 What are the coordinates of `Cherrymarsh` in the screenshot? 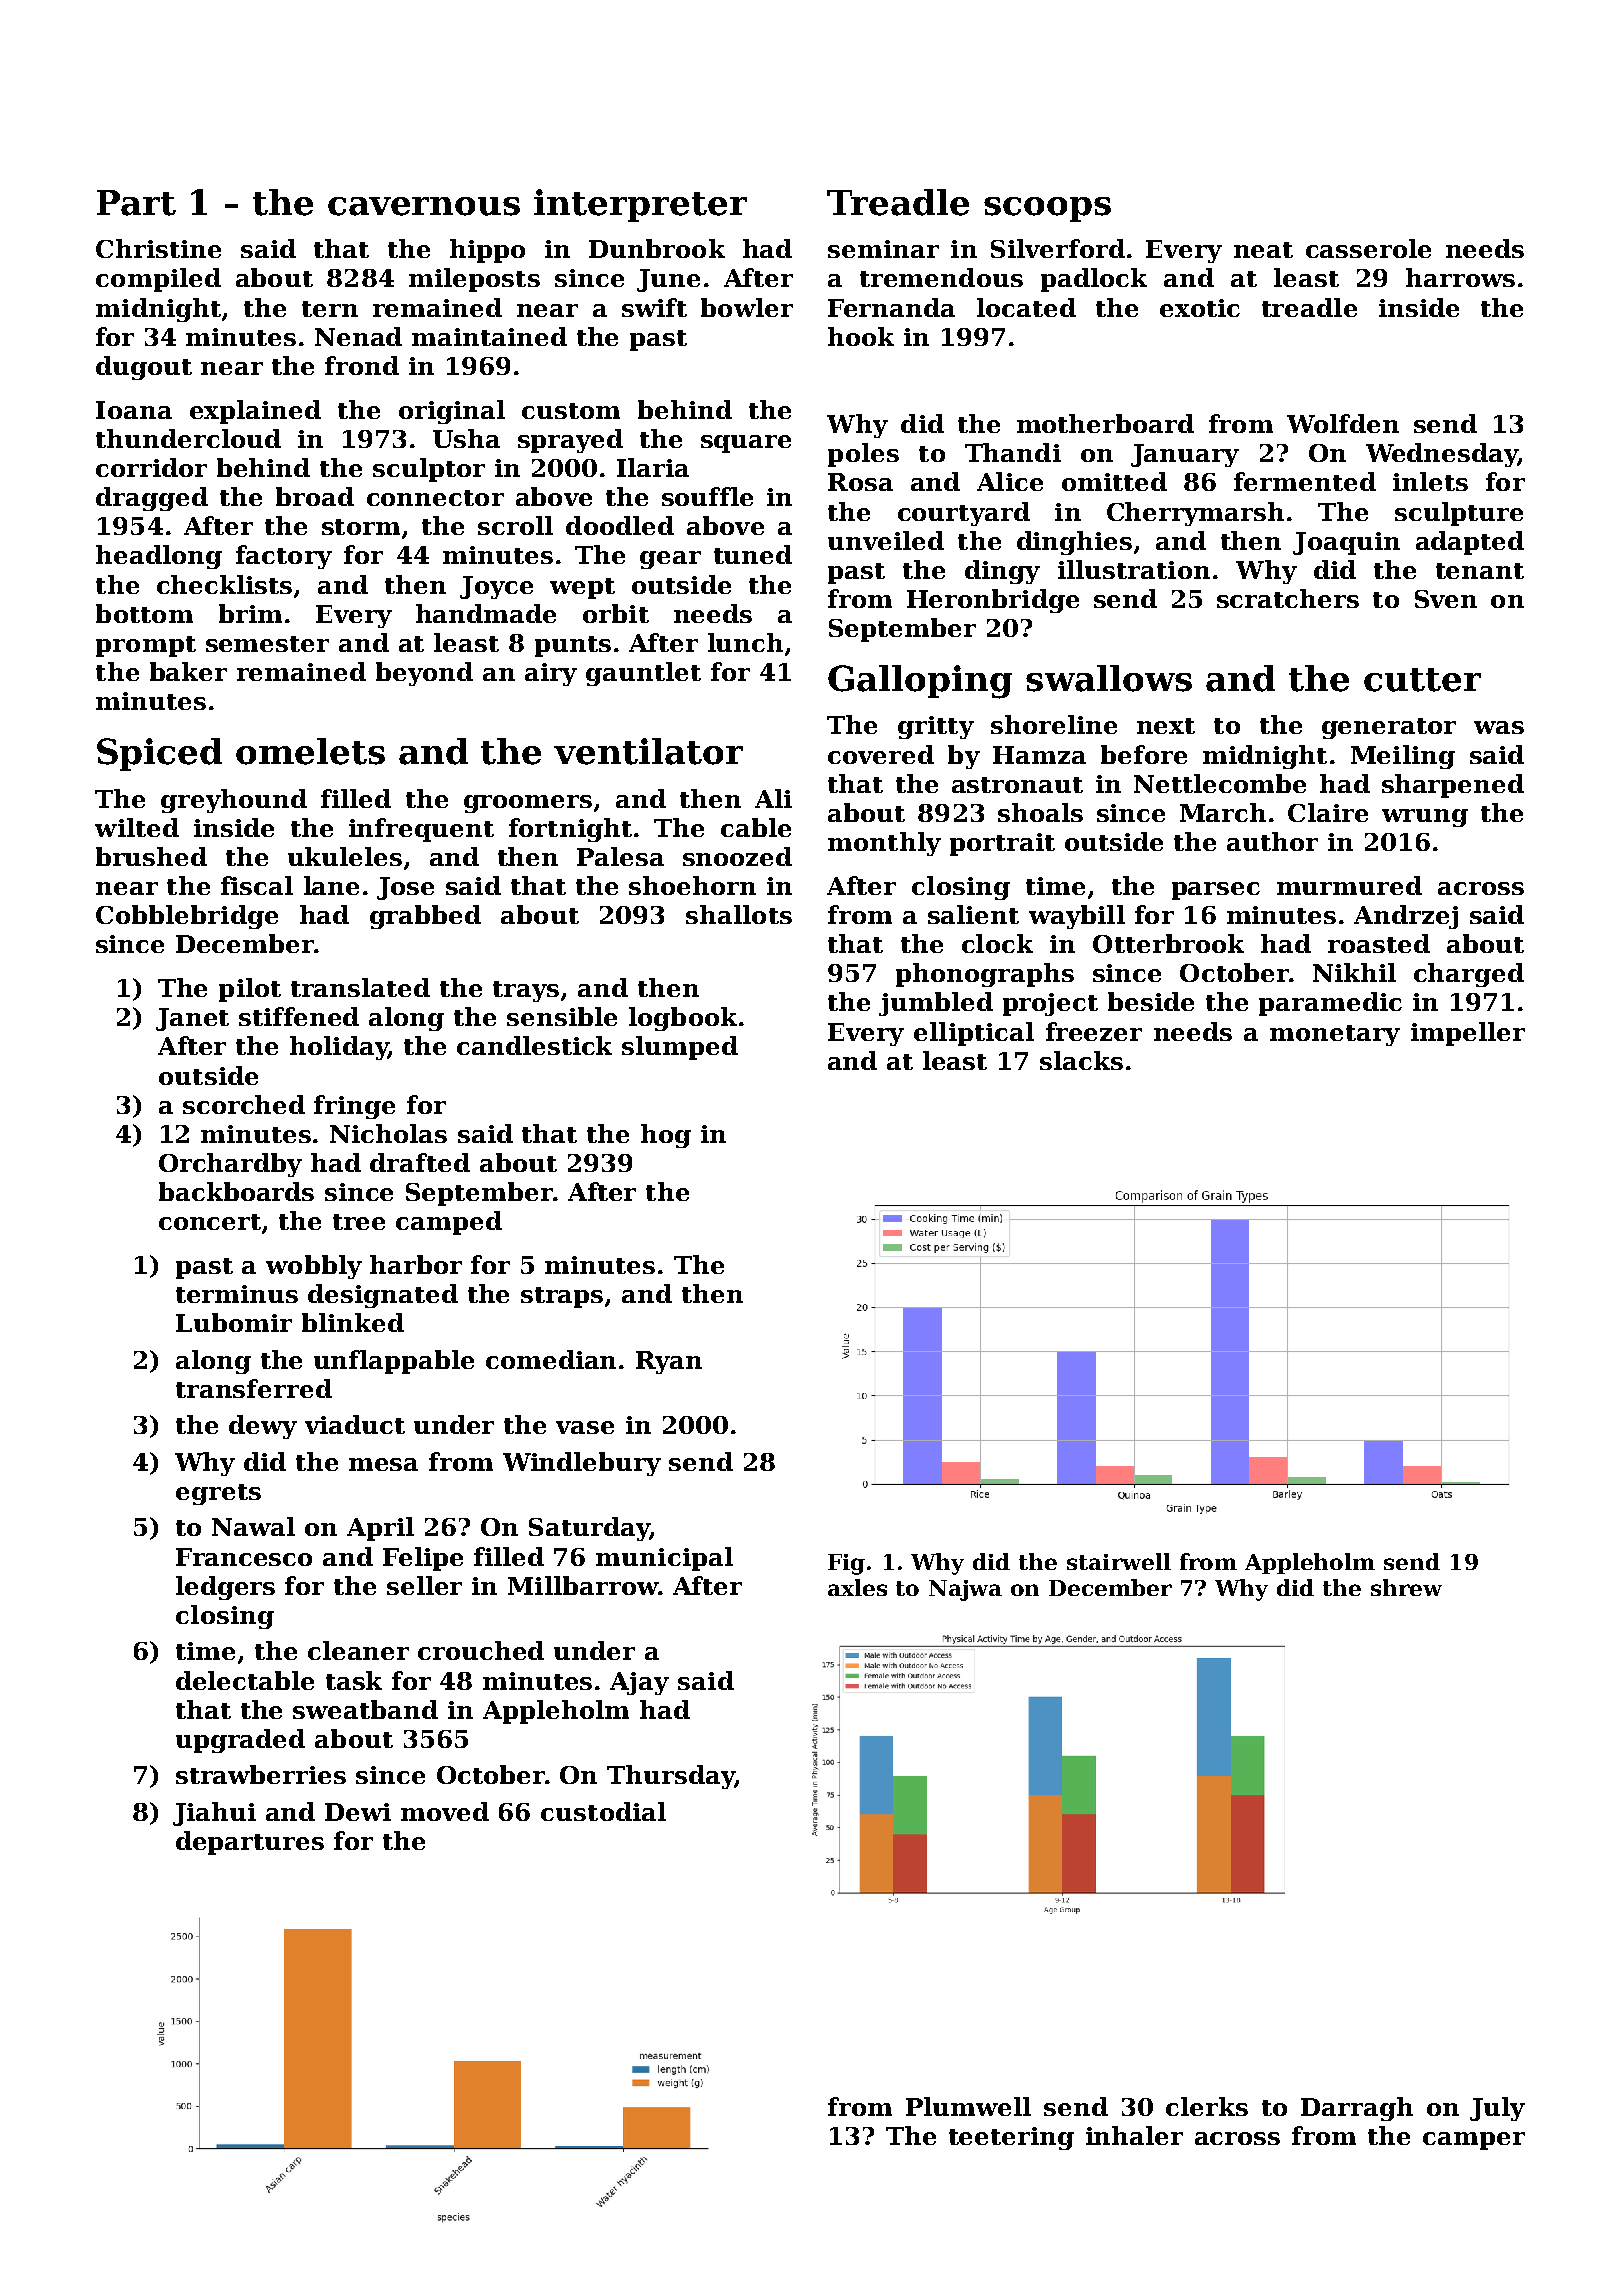 It's located at (1195, 514).
